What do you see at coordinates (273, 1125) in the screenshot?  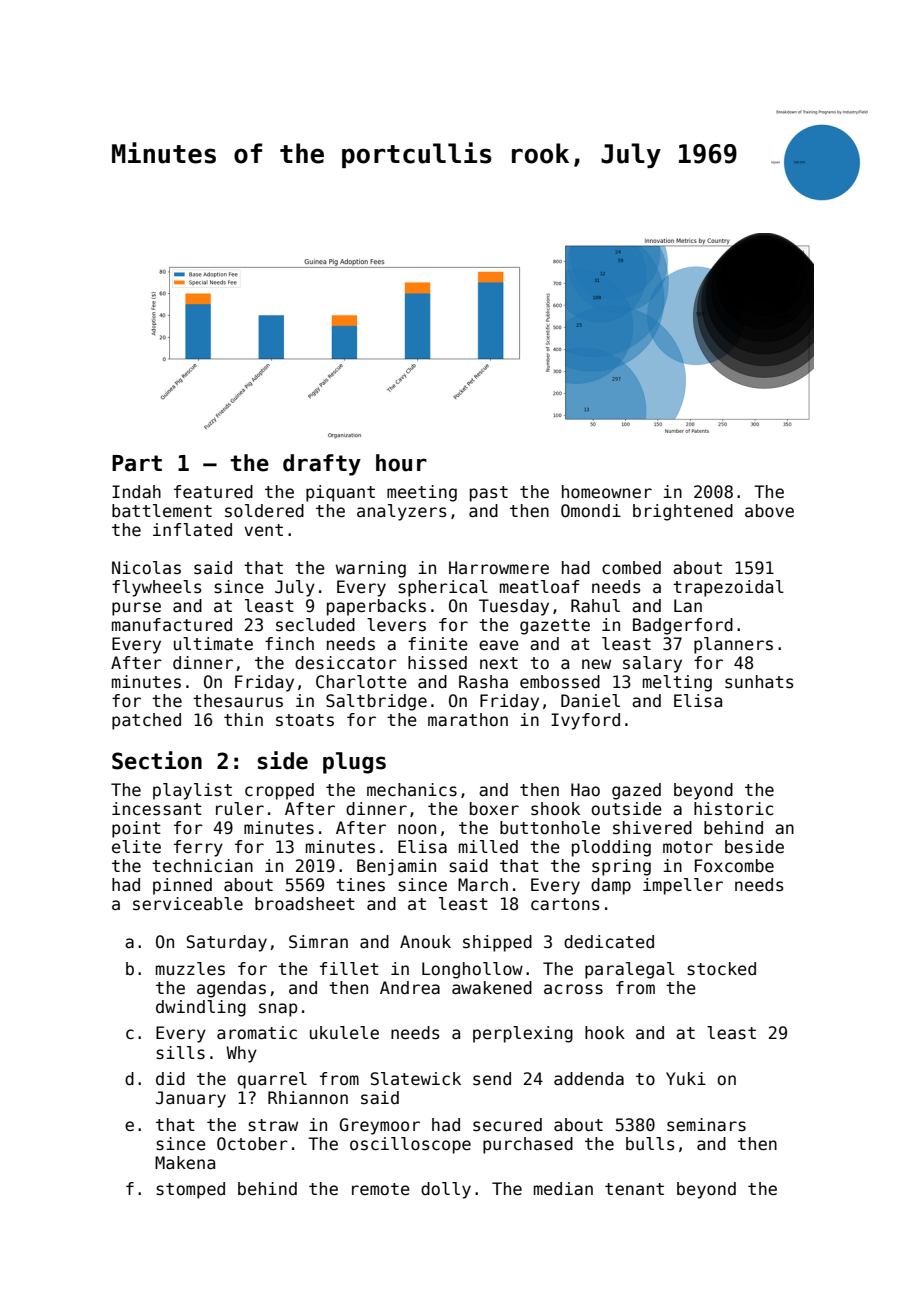 I see `straw` at bounding box center [273, 1125].
